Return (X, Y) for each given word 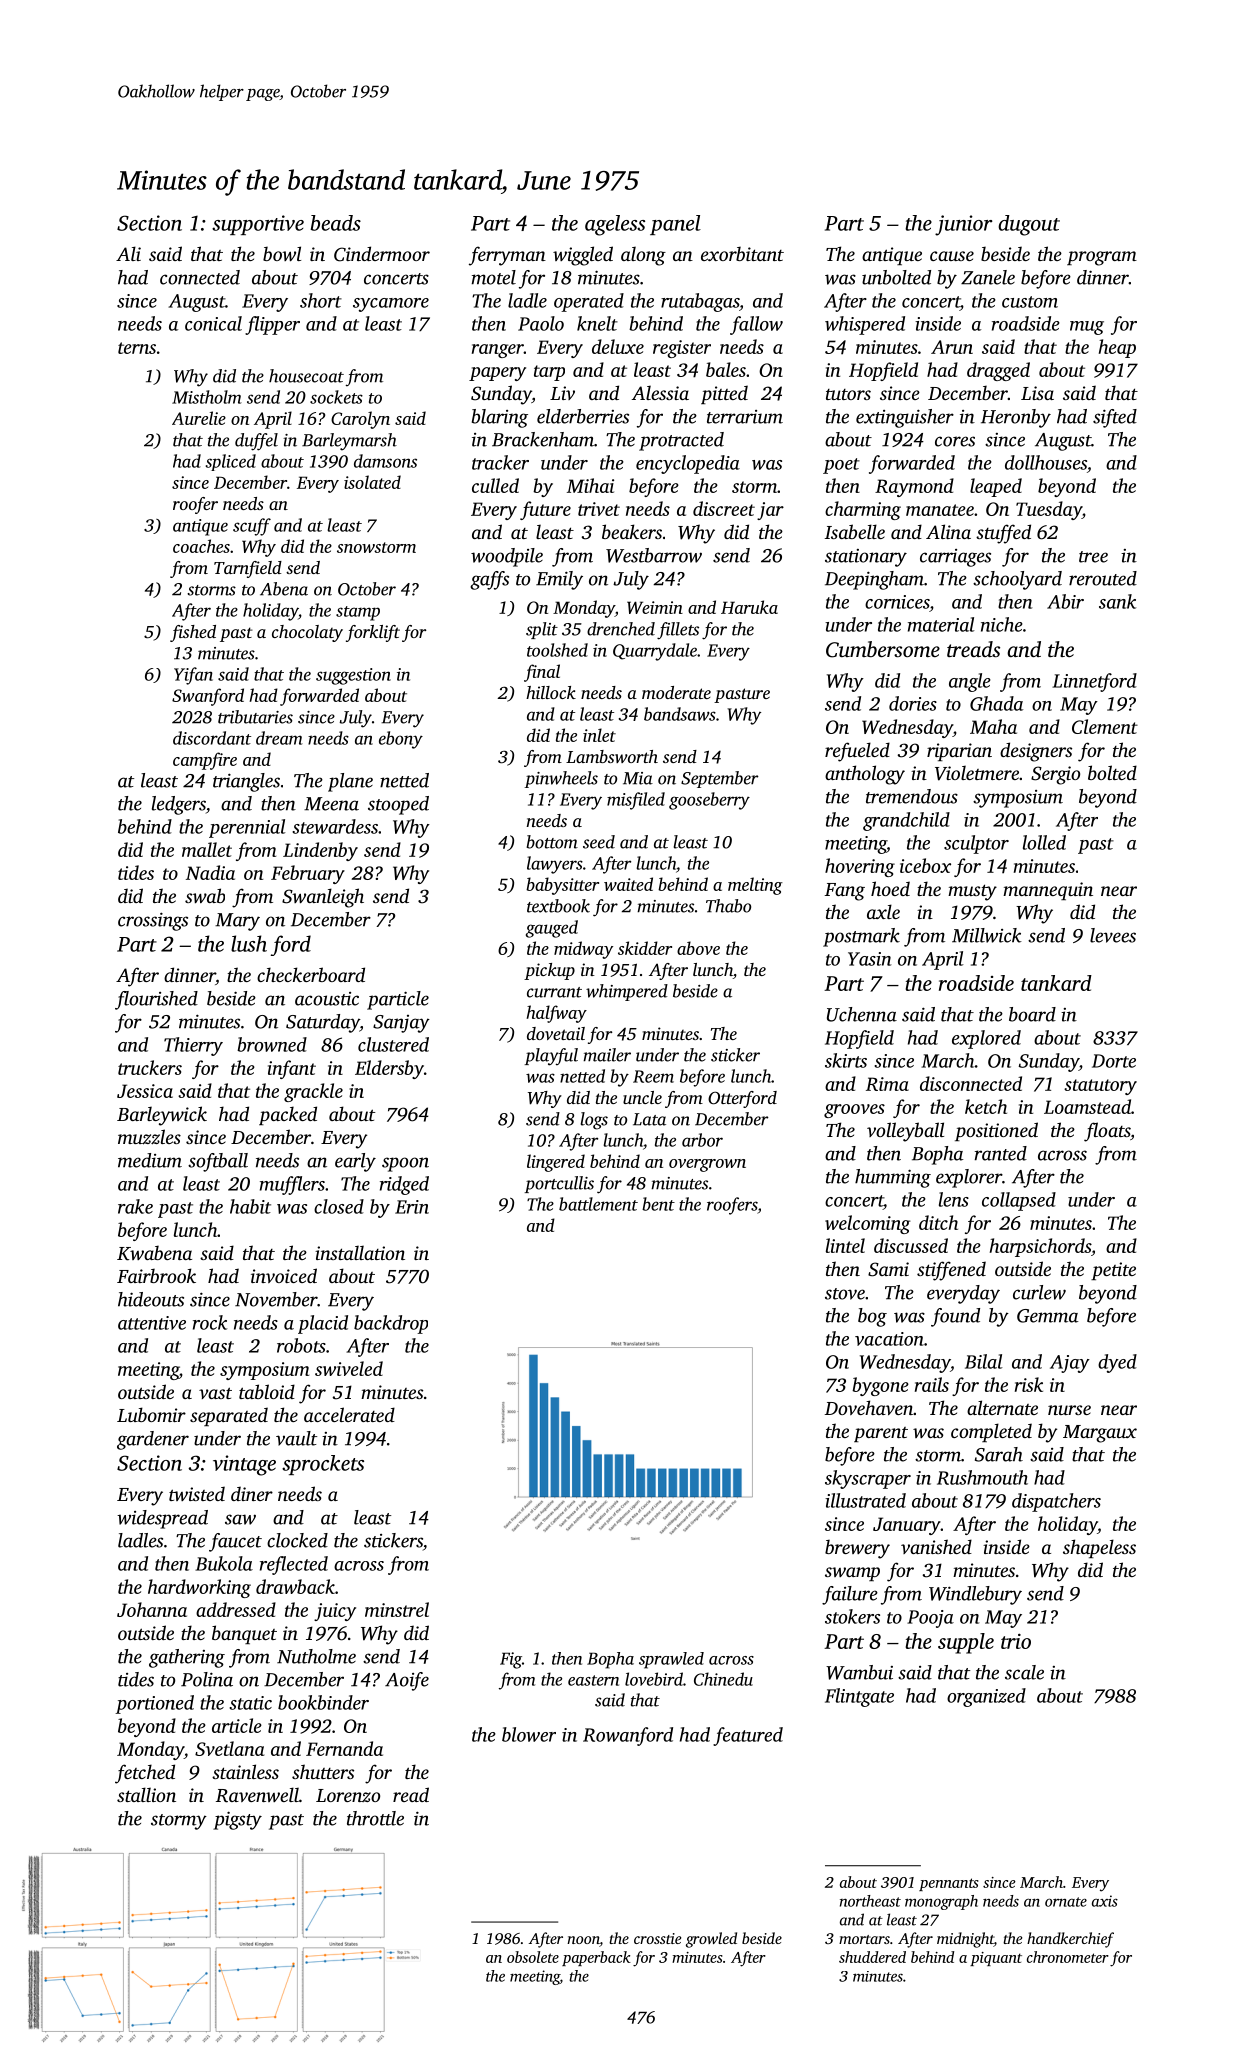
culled (495, 485)
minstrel (397, 1609)
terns (137, 348)
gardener (153, 1440)
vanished (936, 1546)
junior (964, 225)
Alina (948, 531)
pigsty (237, 1820)
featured (748, 1736)
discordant (212, 738)
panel (675, 225)
